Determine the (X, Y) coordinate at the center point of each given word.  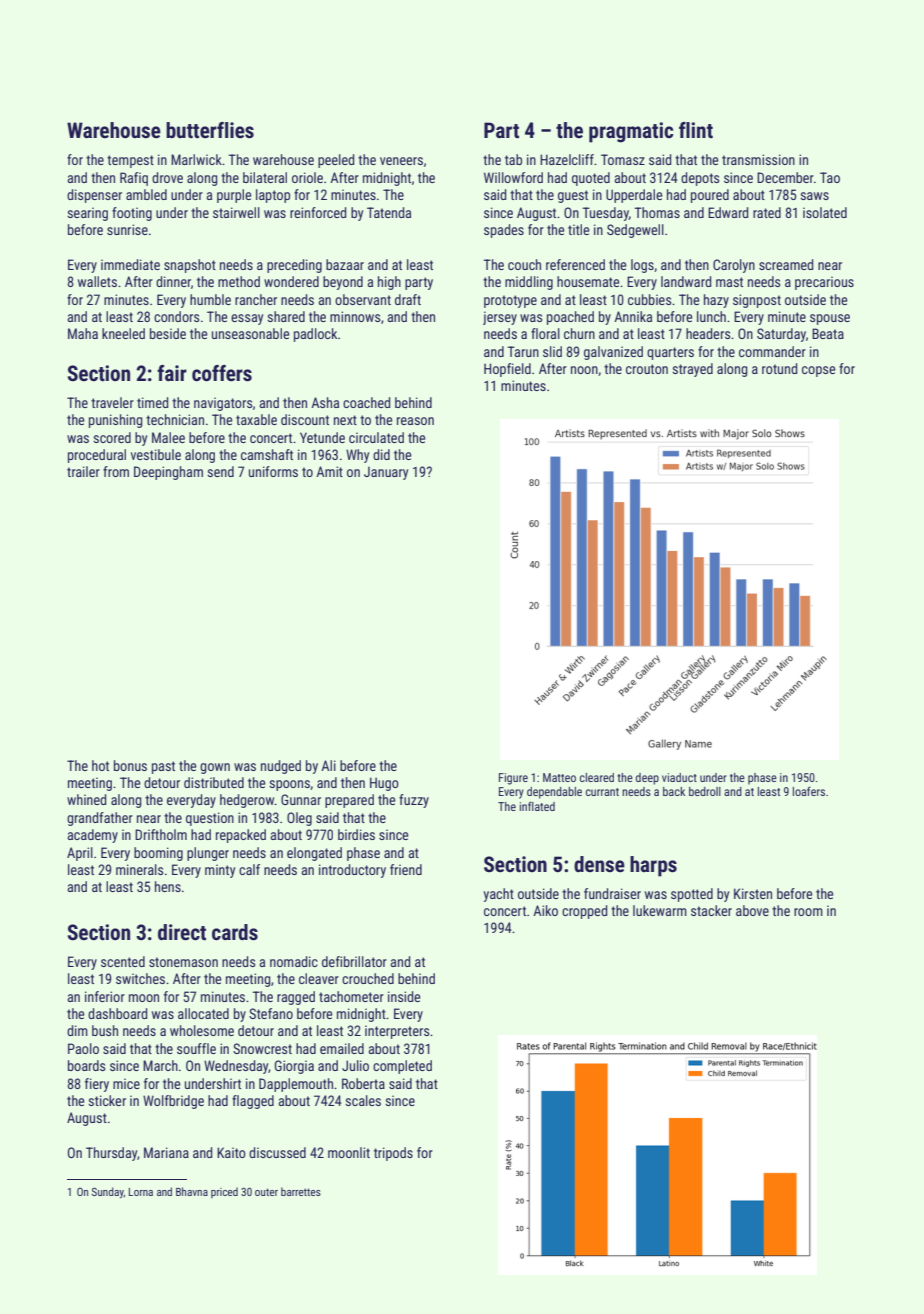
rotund (779, 368)
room (808, 912)
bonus (130, 765)
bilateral (265, 177)
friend (406, 869)
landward (686, 281)
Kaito (231, 1152)
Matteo (559, 777)
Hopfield (507, 370)
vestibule (156, 454)
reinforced (318, 212)
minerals (139, 869)
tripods (393, 1154)
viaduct (679, 777)
